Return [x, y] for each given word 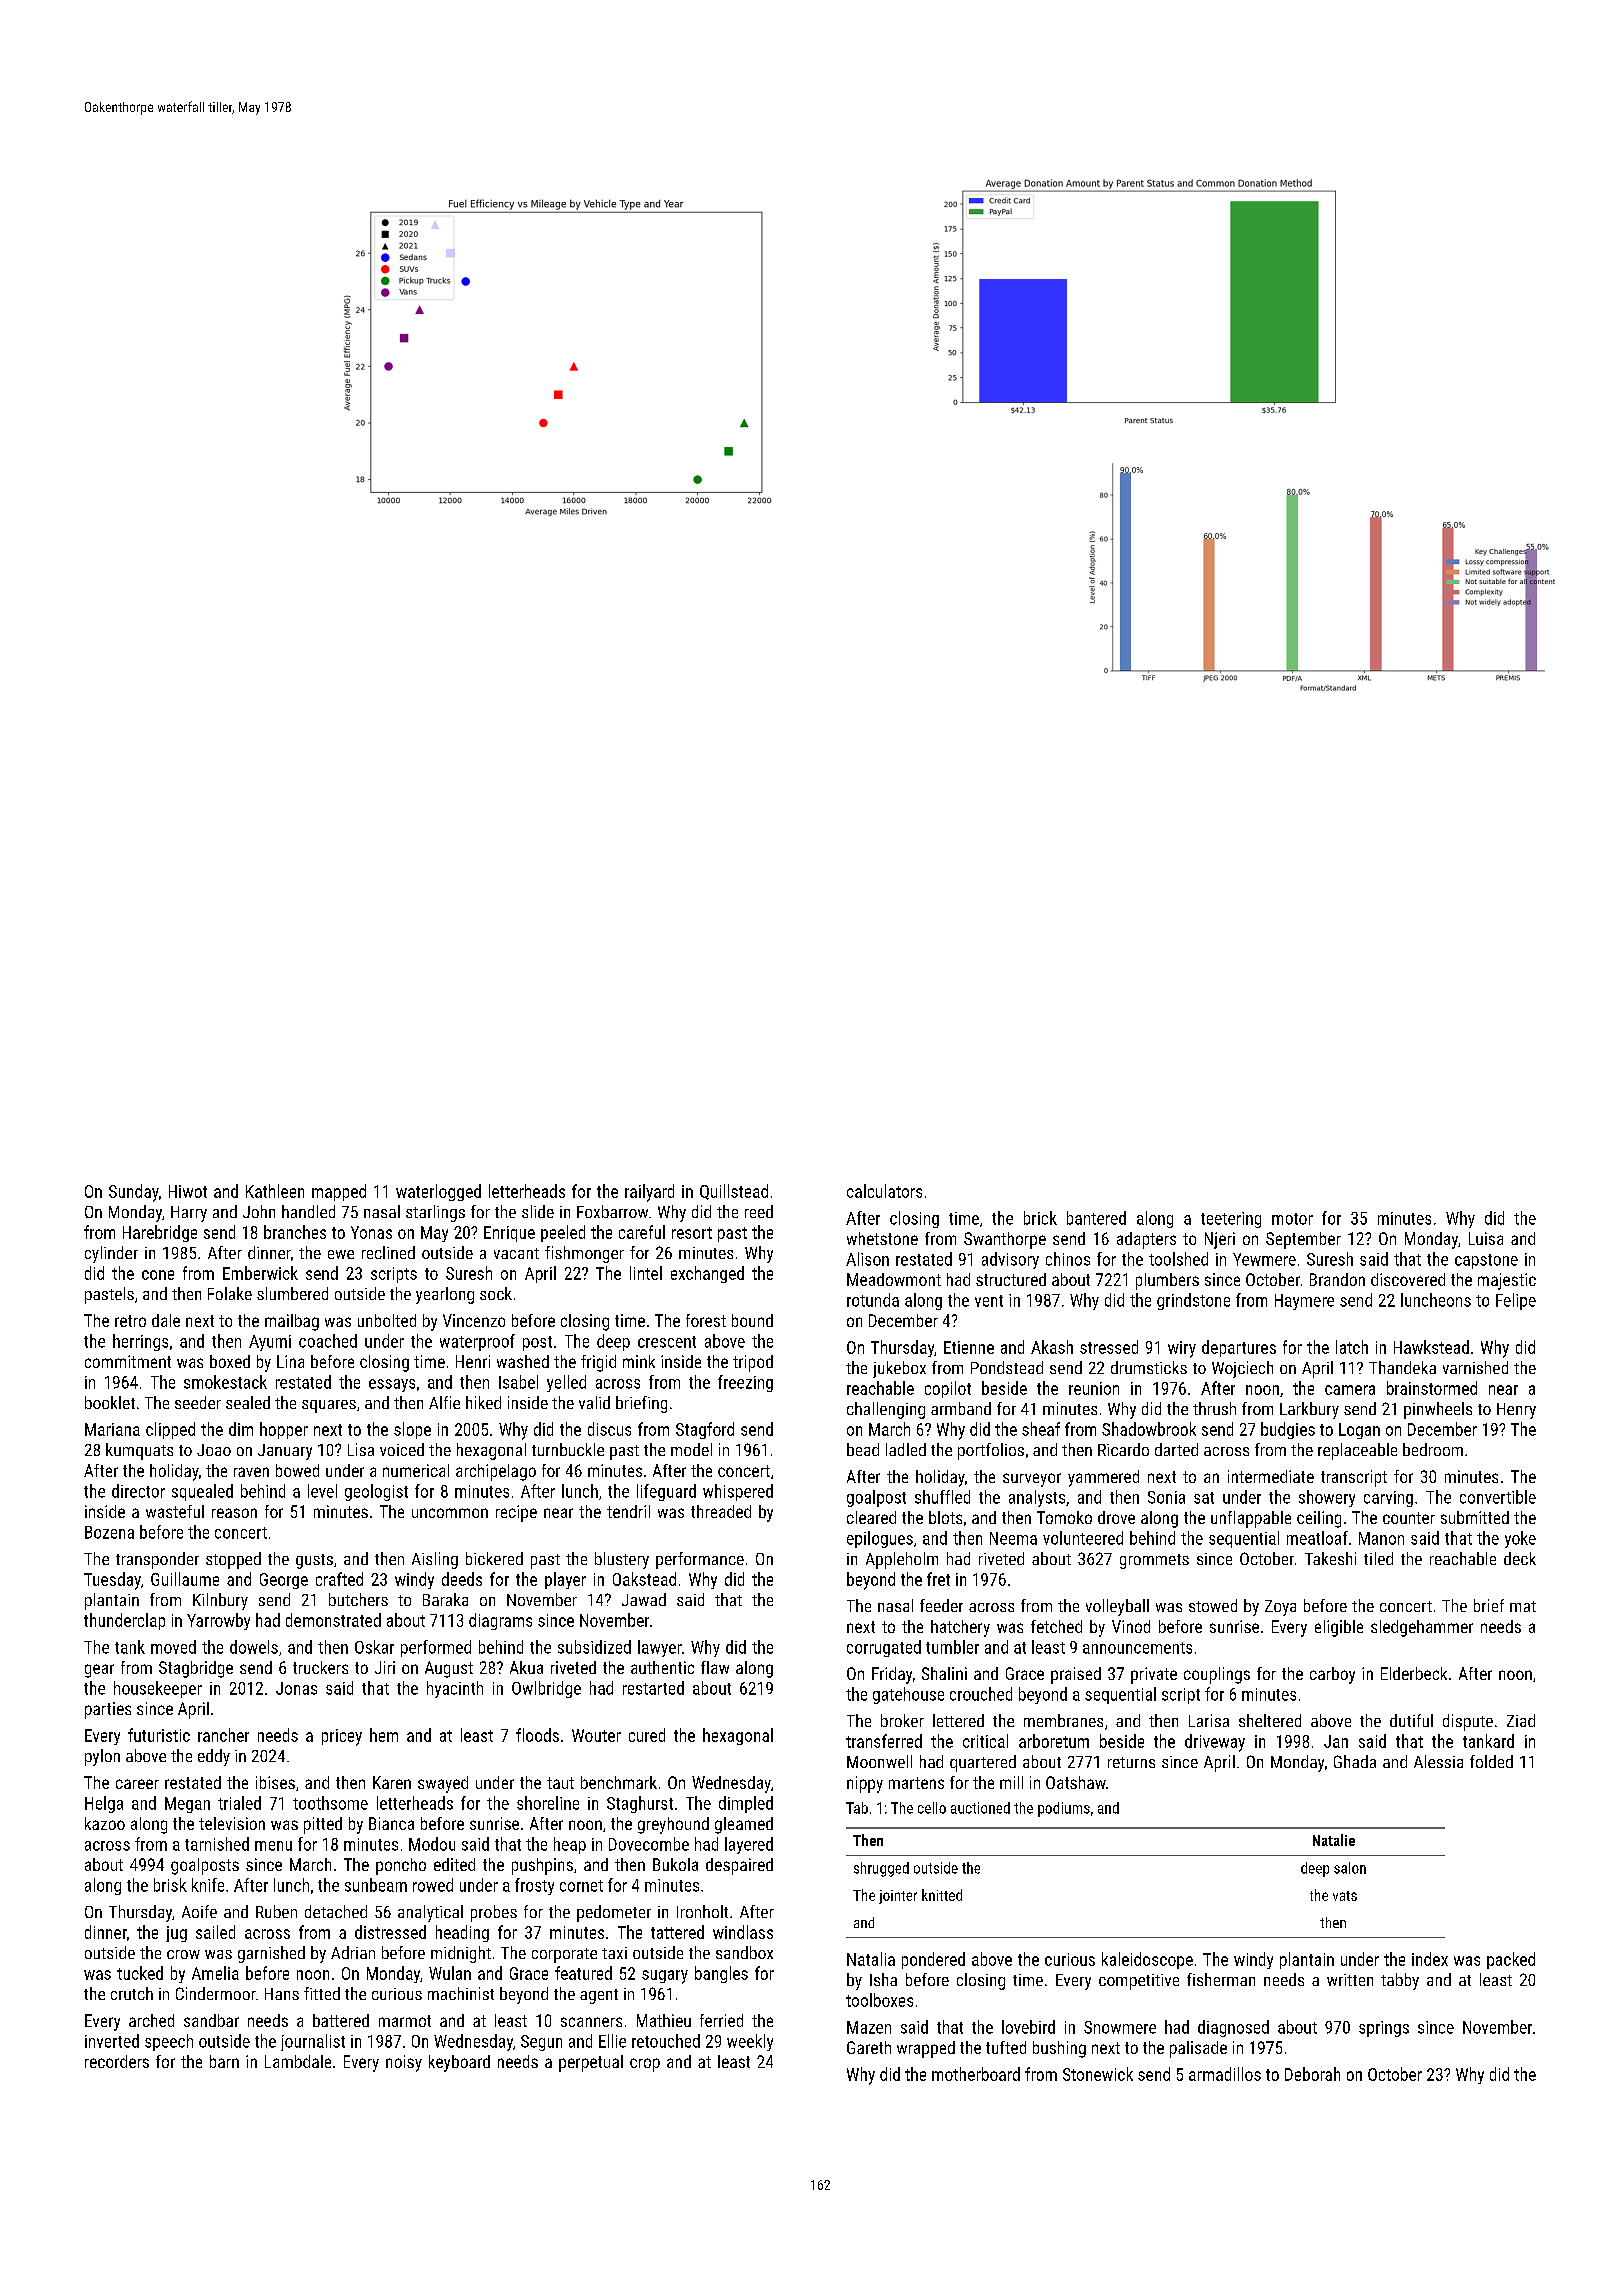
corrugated [884, 1648]
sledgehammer [1422, 1628]
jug [176, 1934]
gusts [314, 1561]
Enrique [509, 1234]
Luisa [1486, 1238]
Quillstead [734, 1192]
